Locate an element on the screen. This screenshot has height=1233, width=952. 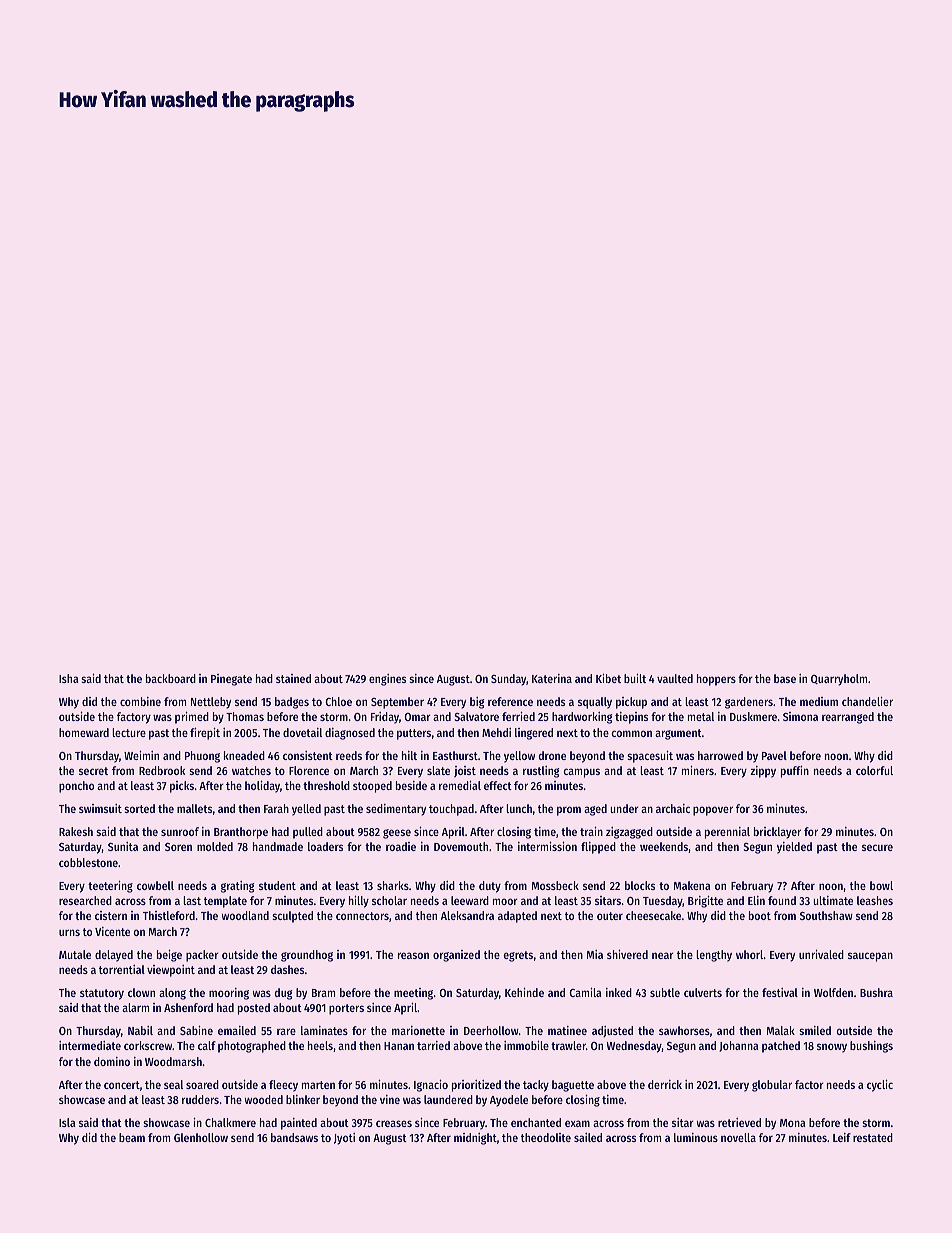
Dovemouth is located at coordinates (461, 846).
